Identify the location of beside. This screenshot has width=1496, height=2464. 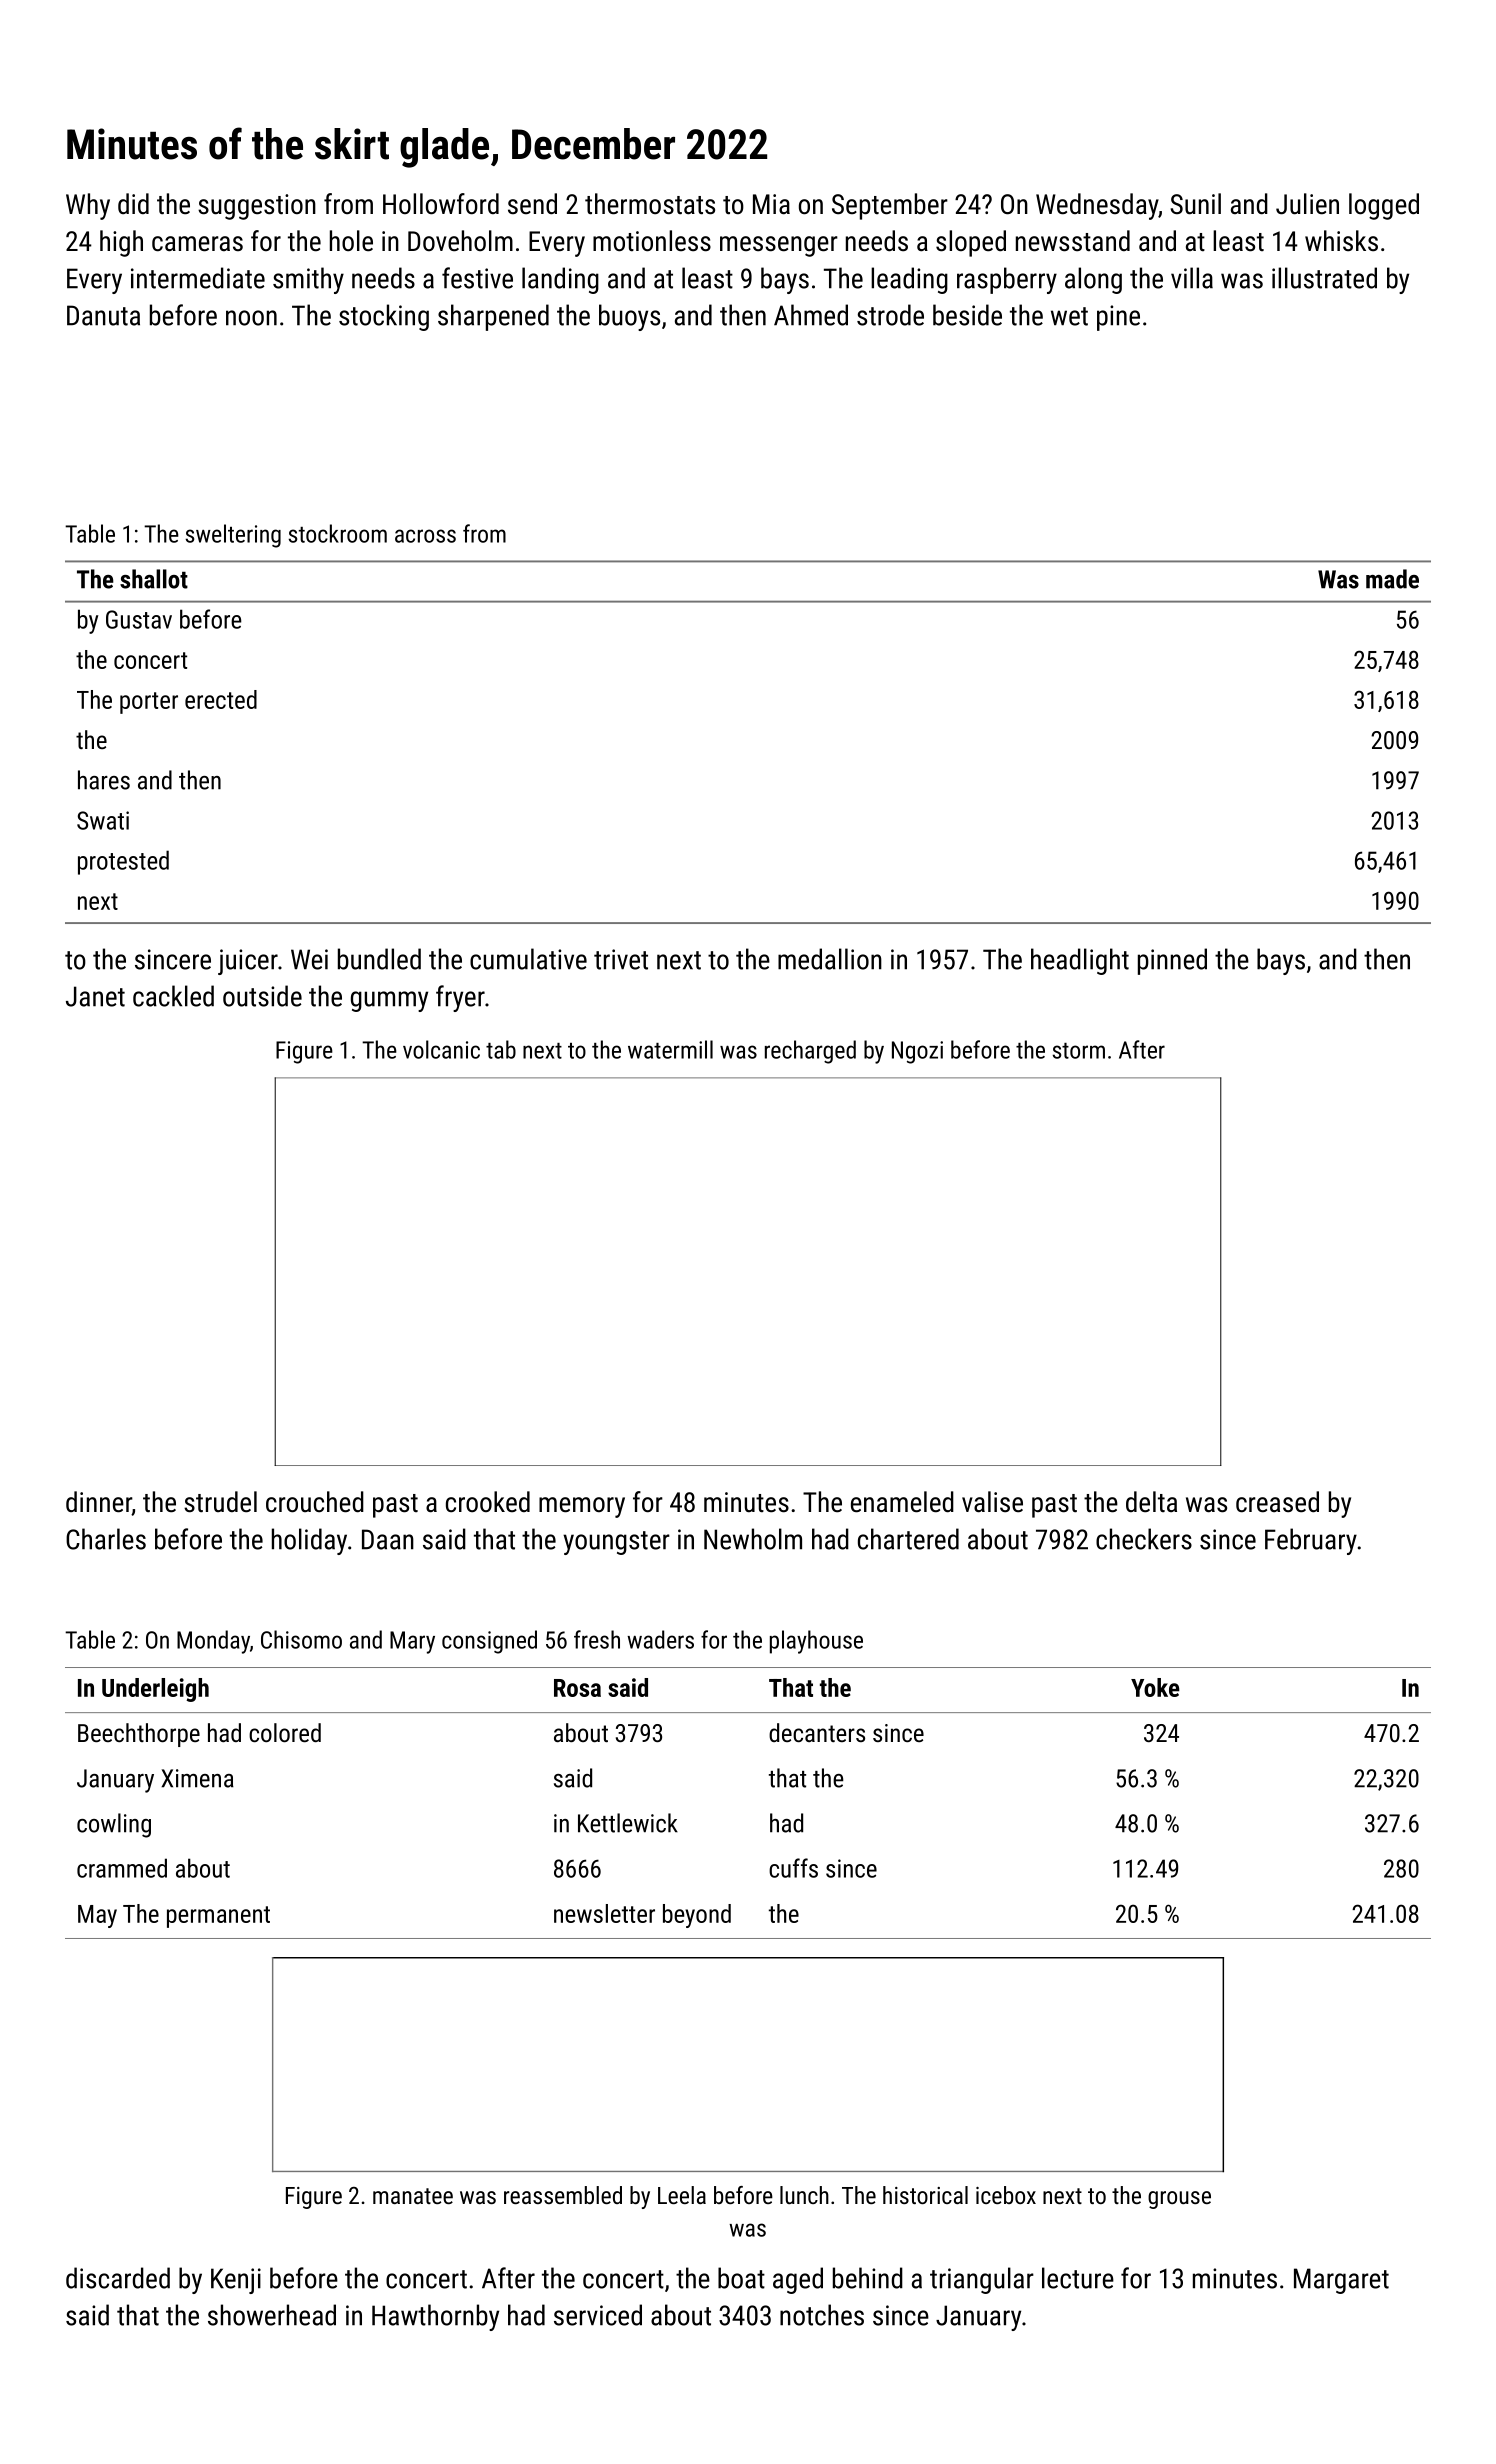
(967, 315).
